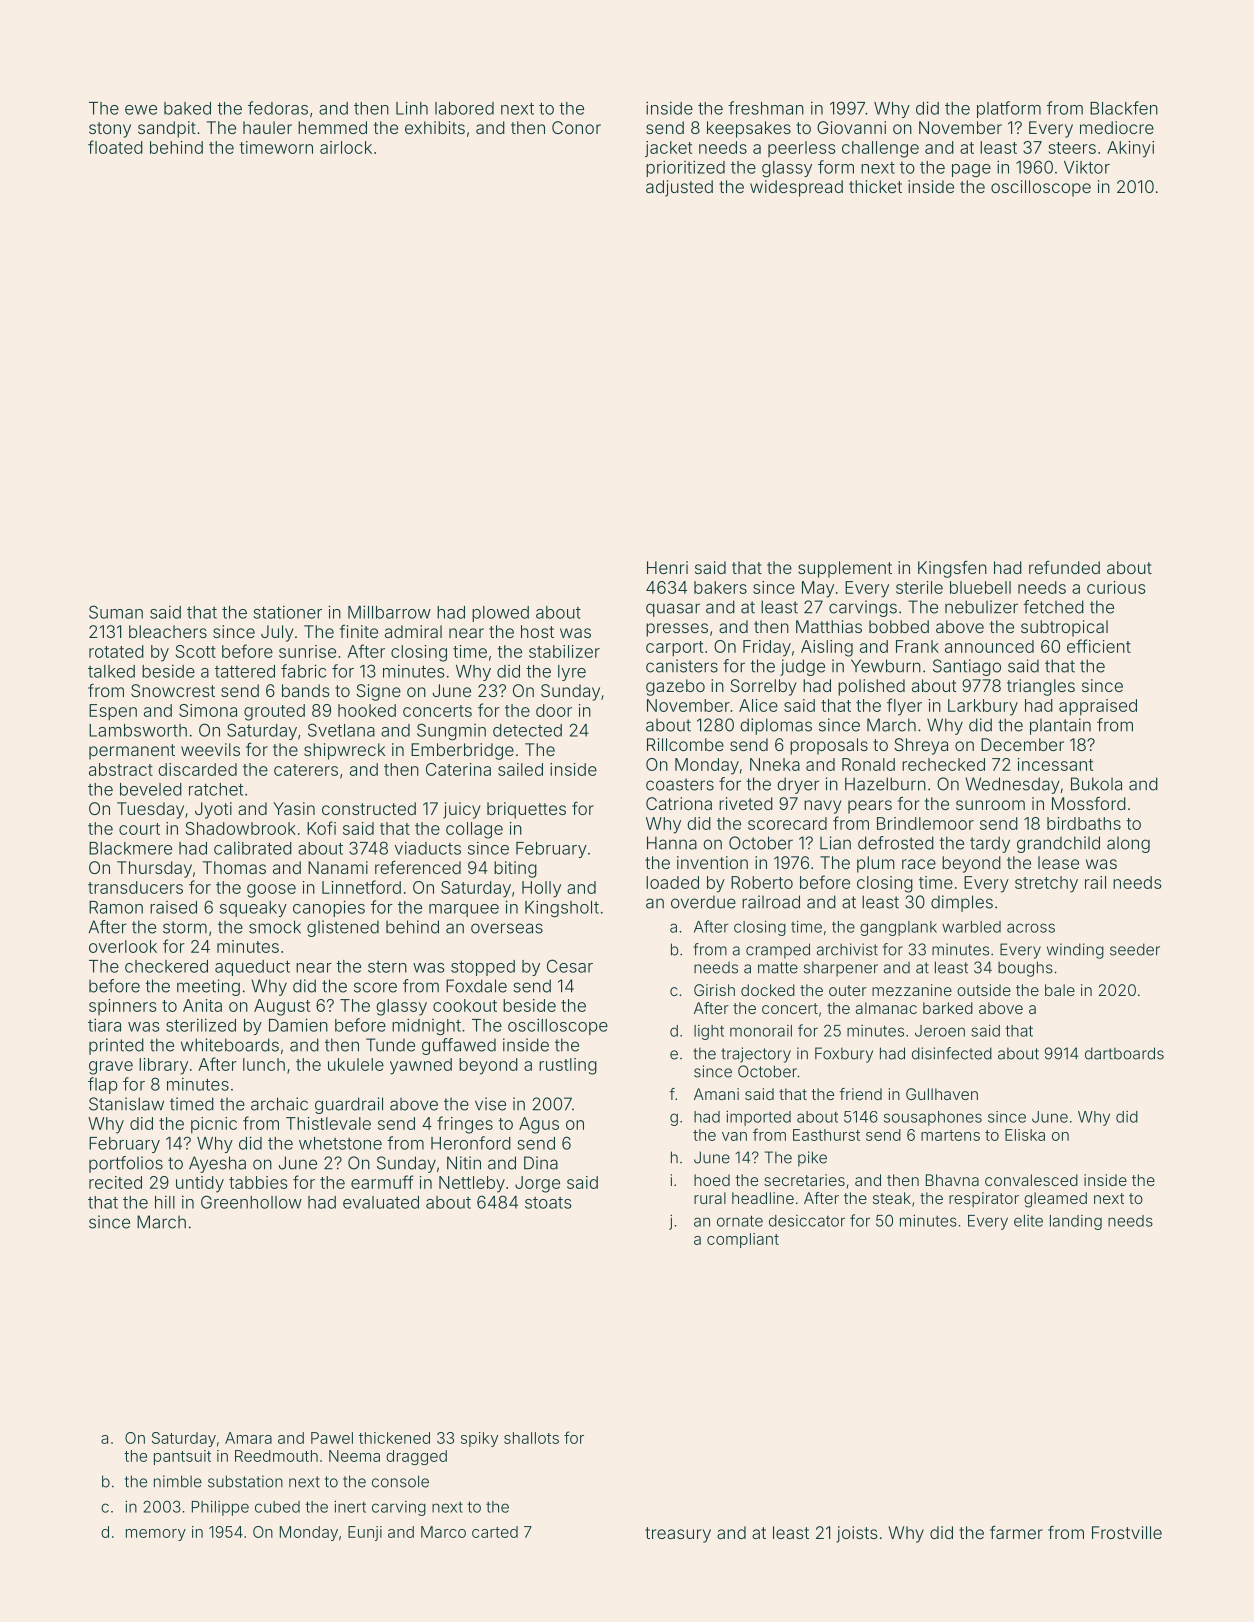 This screenshot has height=1622, width=1254. Describe the element at coordinates (141, 110) in the screenshot. I see `ewe` at that location.
